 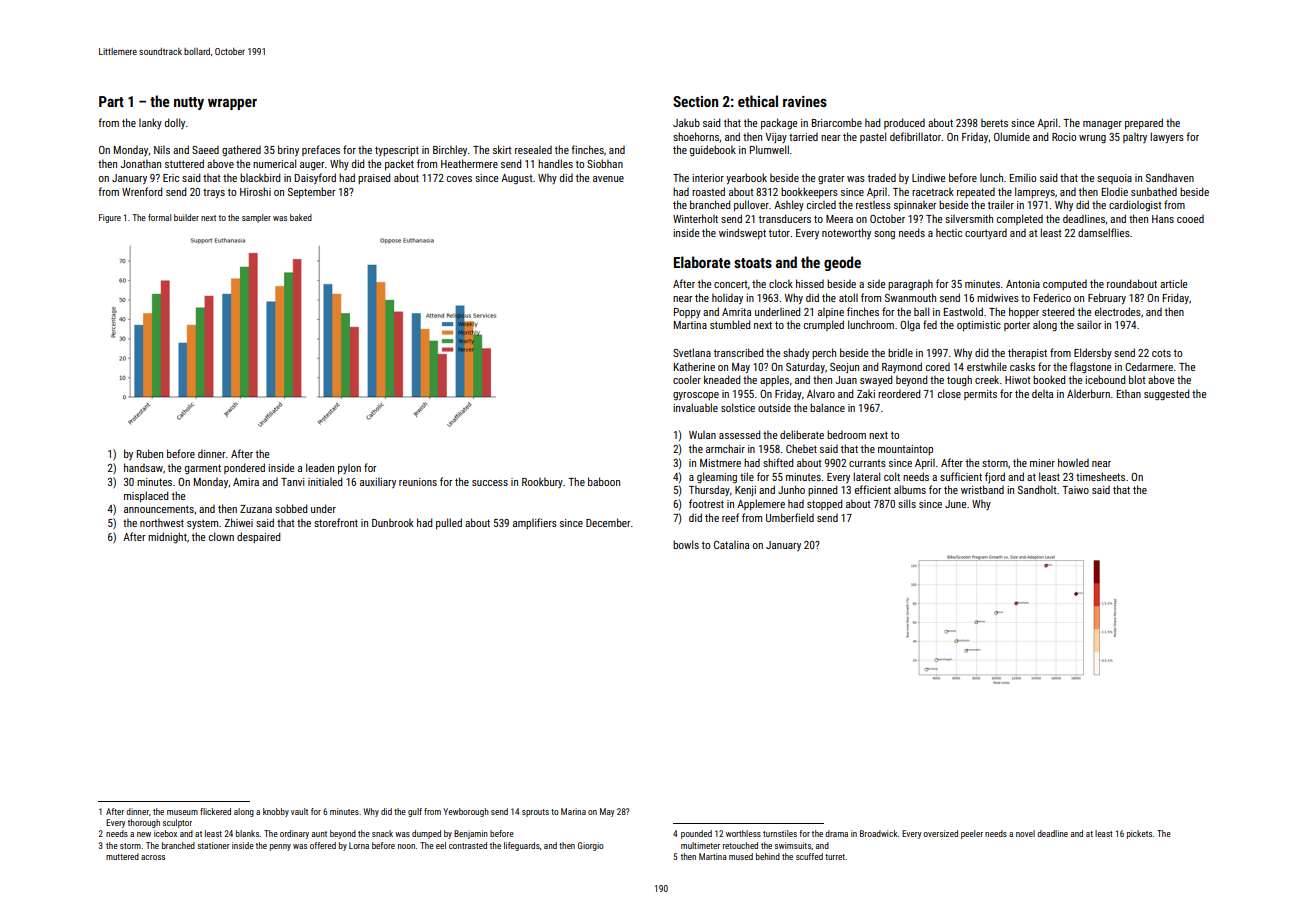 What do you see at coordinates (573, 811) in the screenshot?
I see `Marina` at bounding box center [573, 811].
